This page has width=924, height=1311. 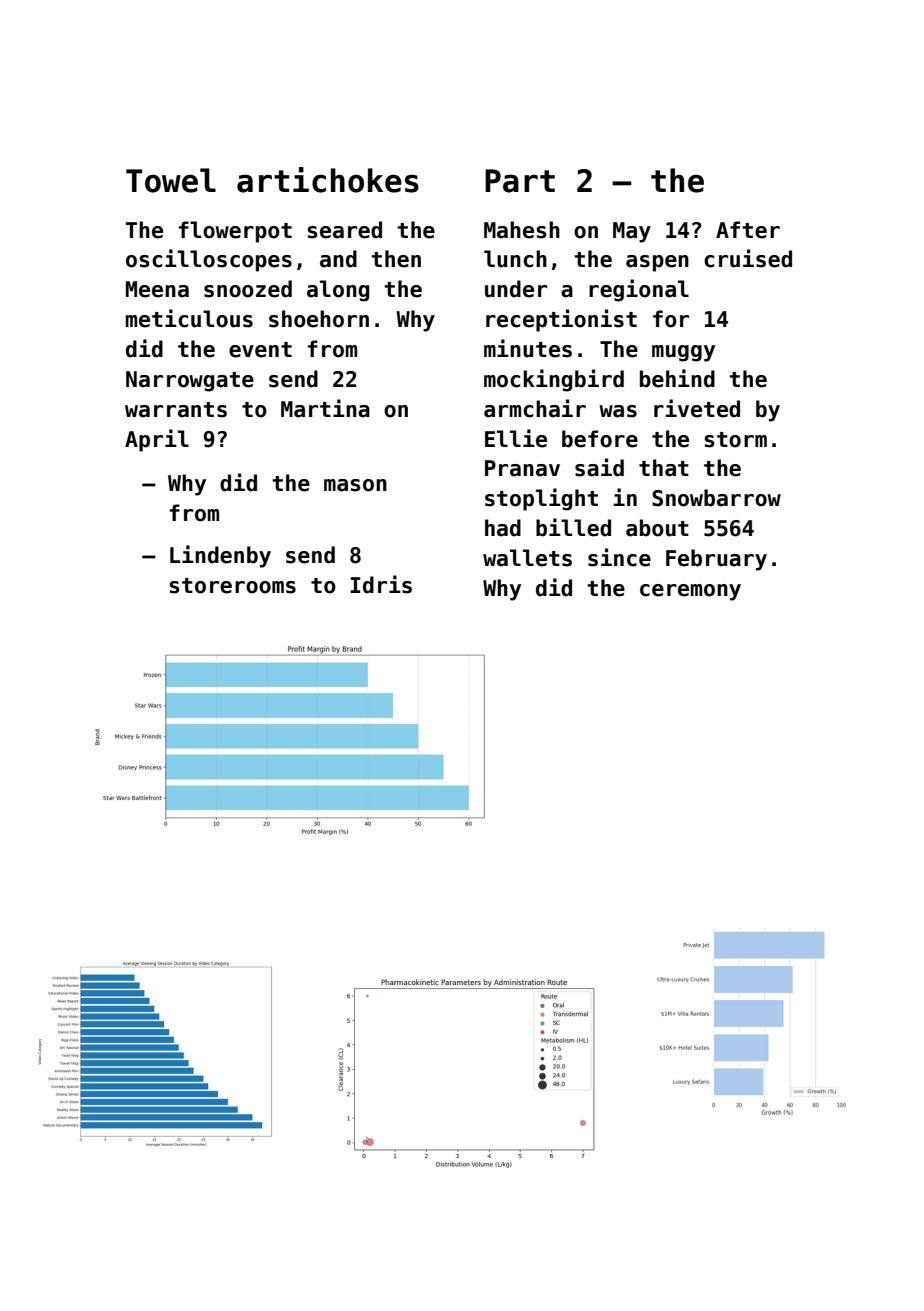 What do you see at coordinates (697, 408) in the page?
I see `riveted` at bounding box center [697, 408].
